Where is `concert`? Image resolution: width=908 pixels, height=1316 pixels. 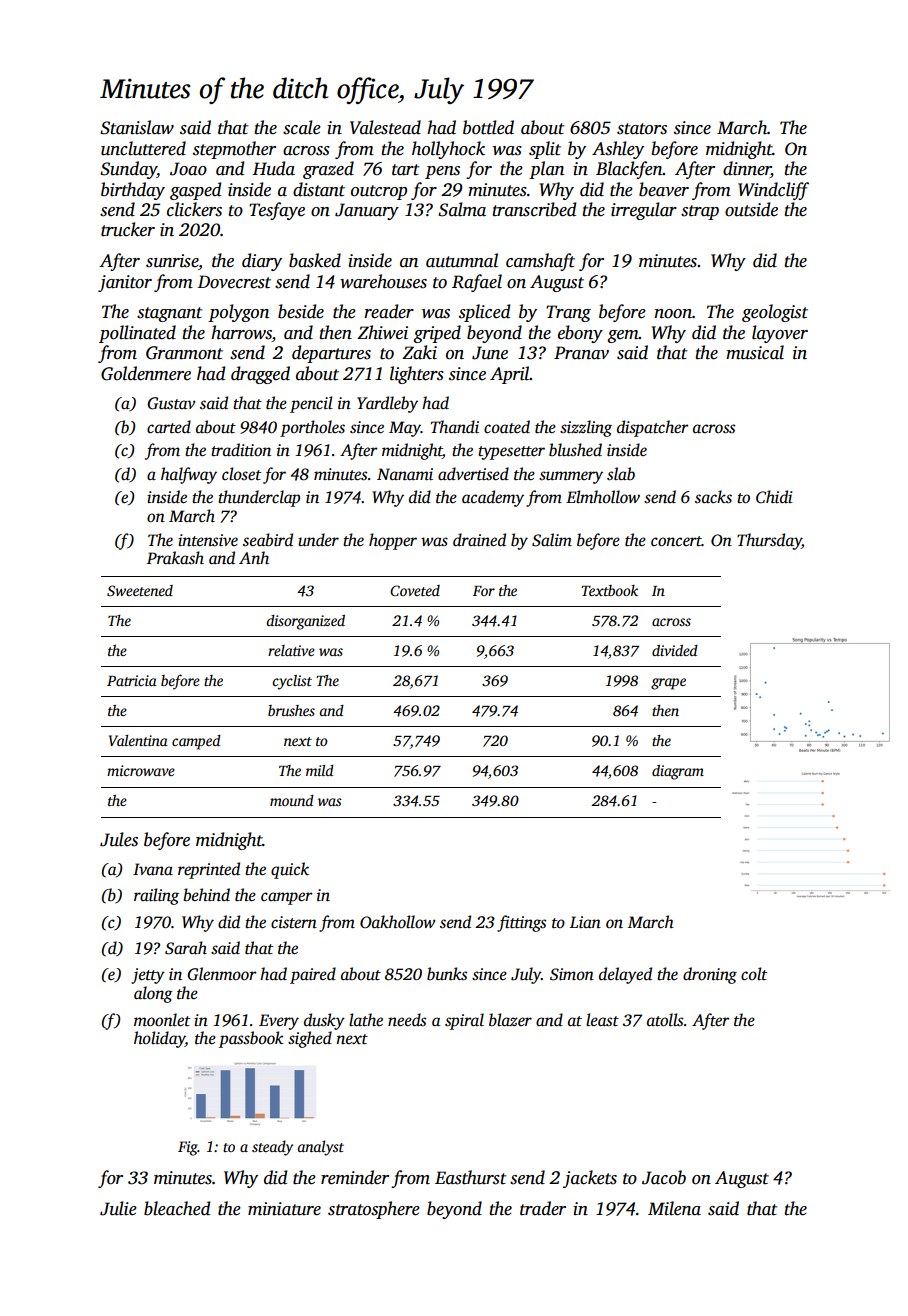
concert is located at coordinates (676, 541).
